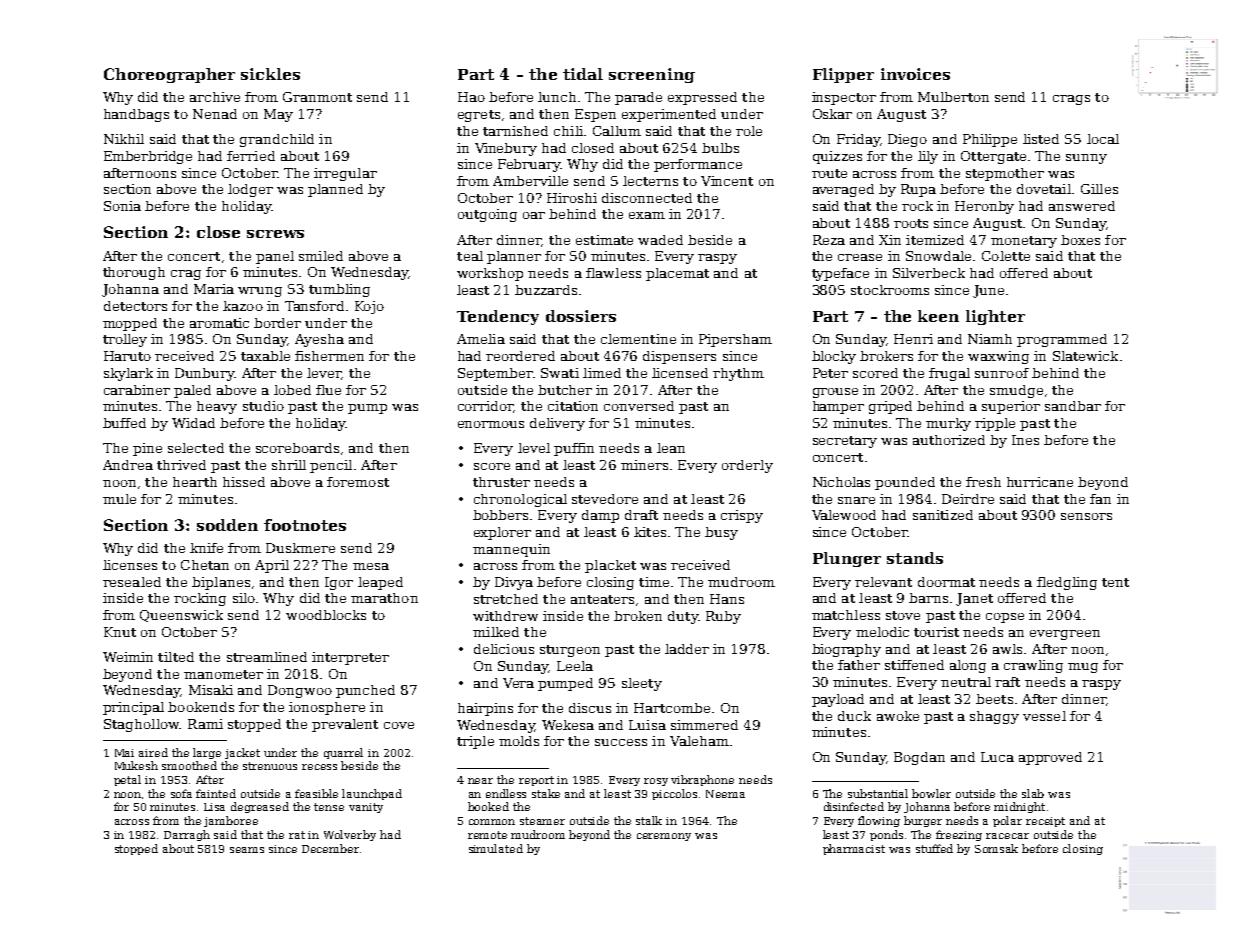 This screenshot has width=1233, height=952. What do you see at coordinates (124, 139) in the screenshot?
I see `Nikhil` at bounding box center [124, 139].
